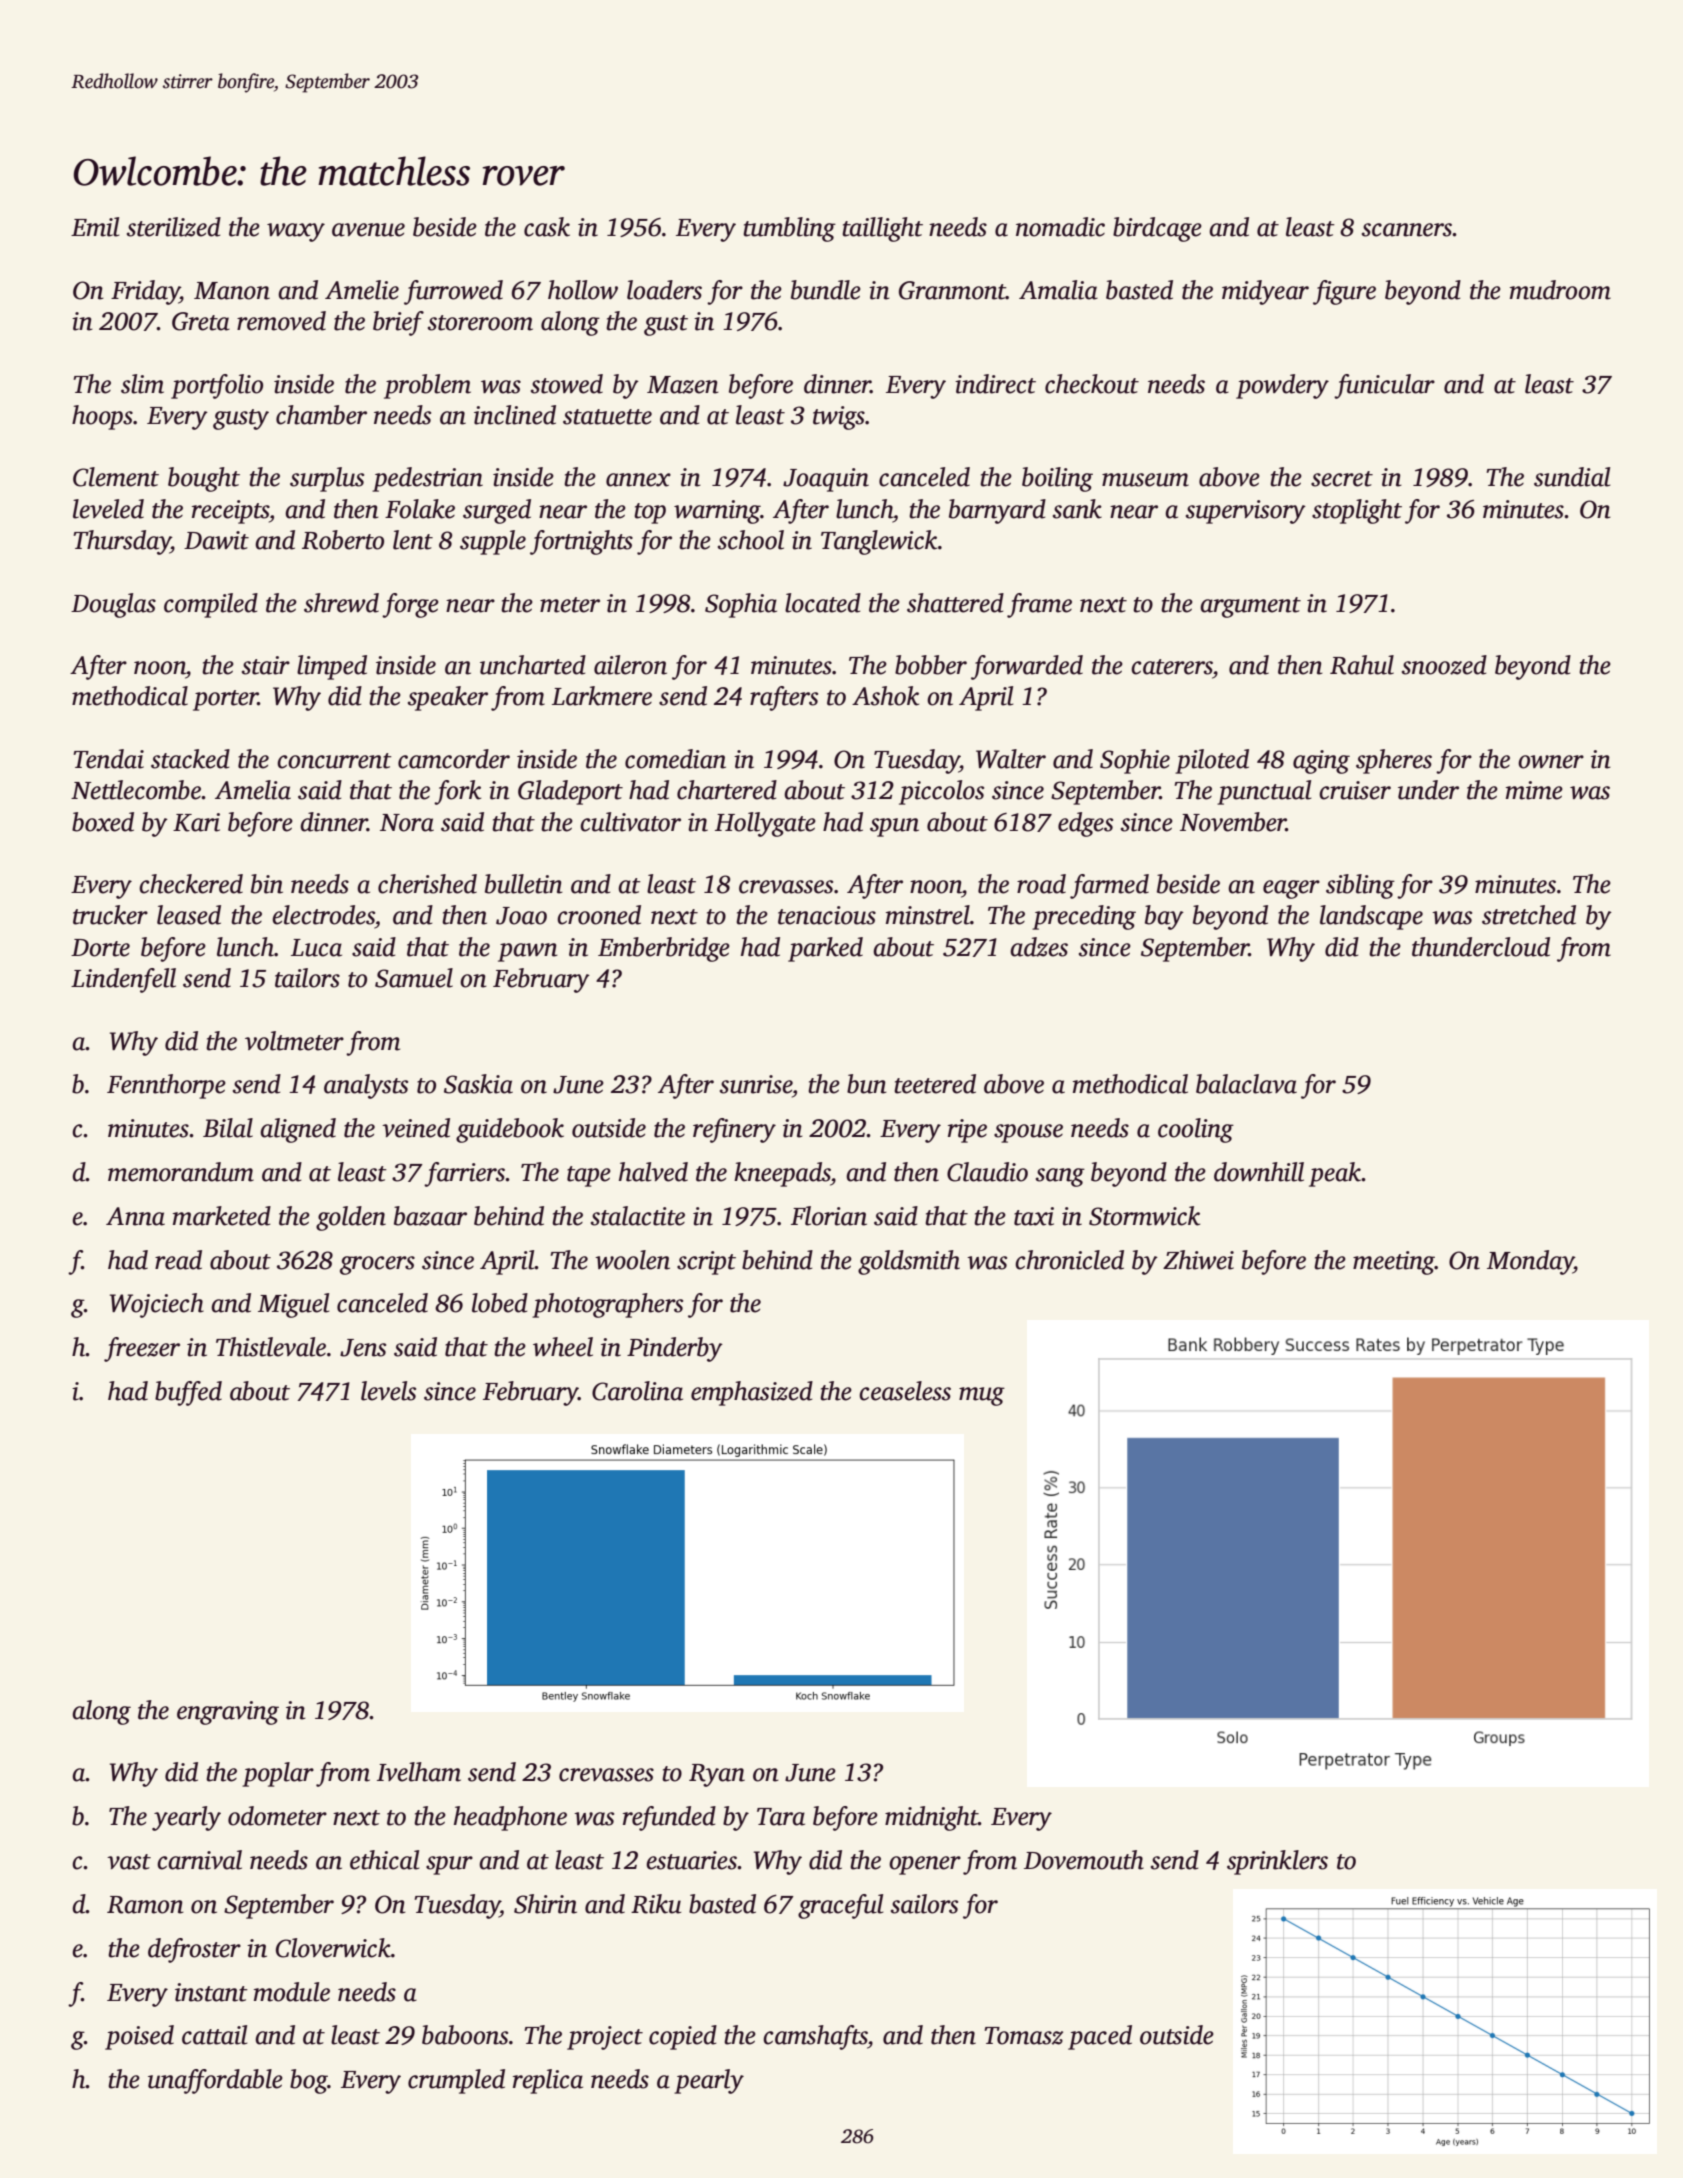  I want to click on engraving, so click(228, 1713).
